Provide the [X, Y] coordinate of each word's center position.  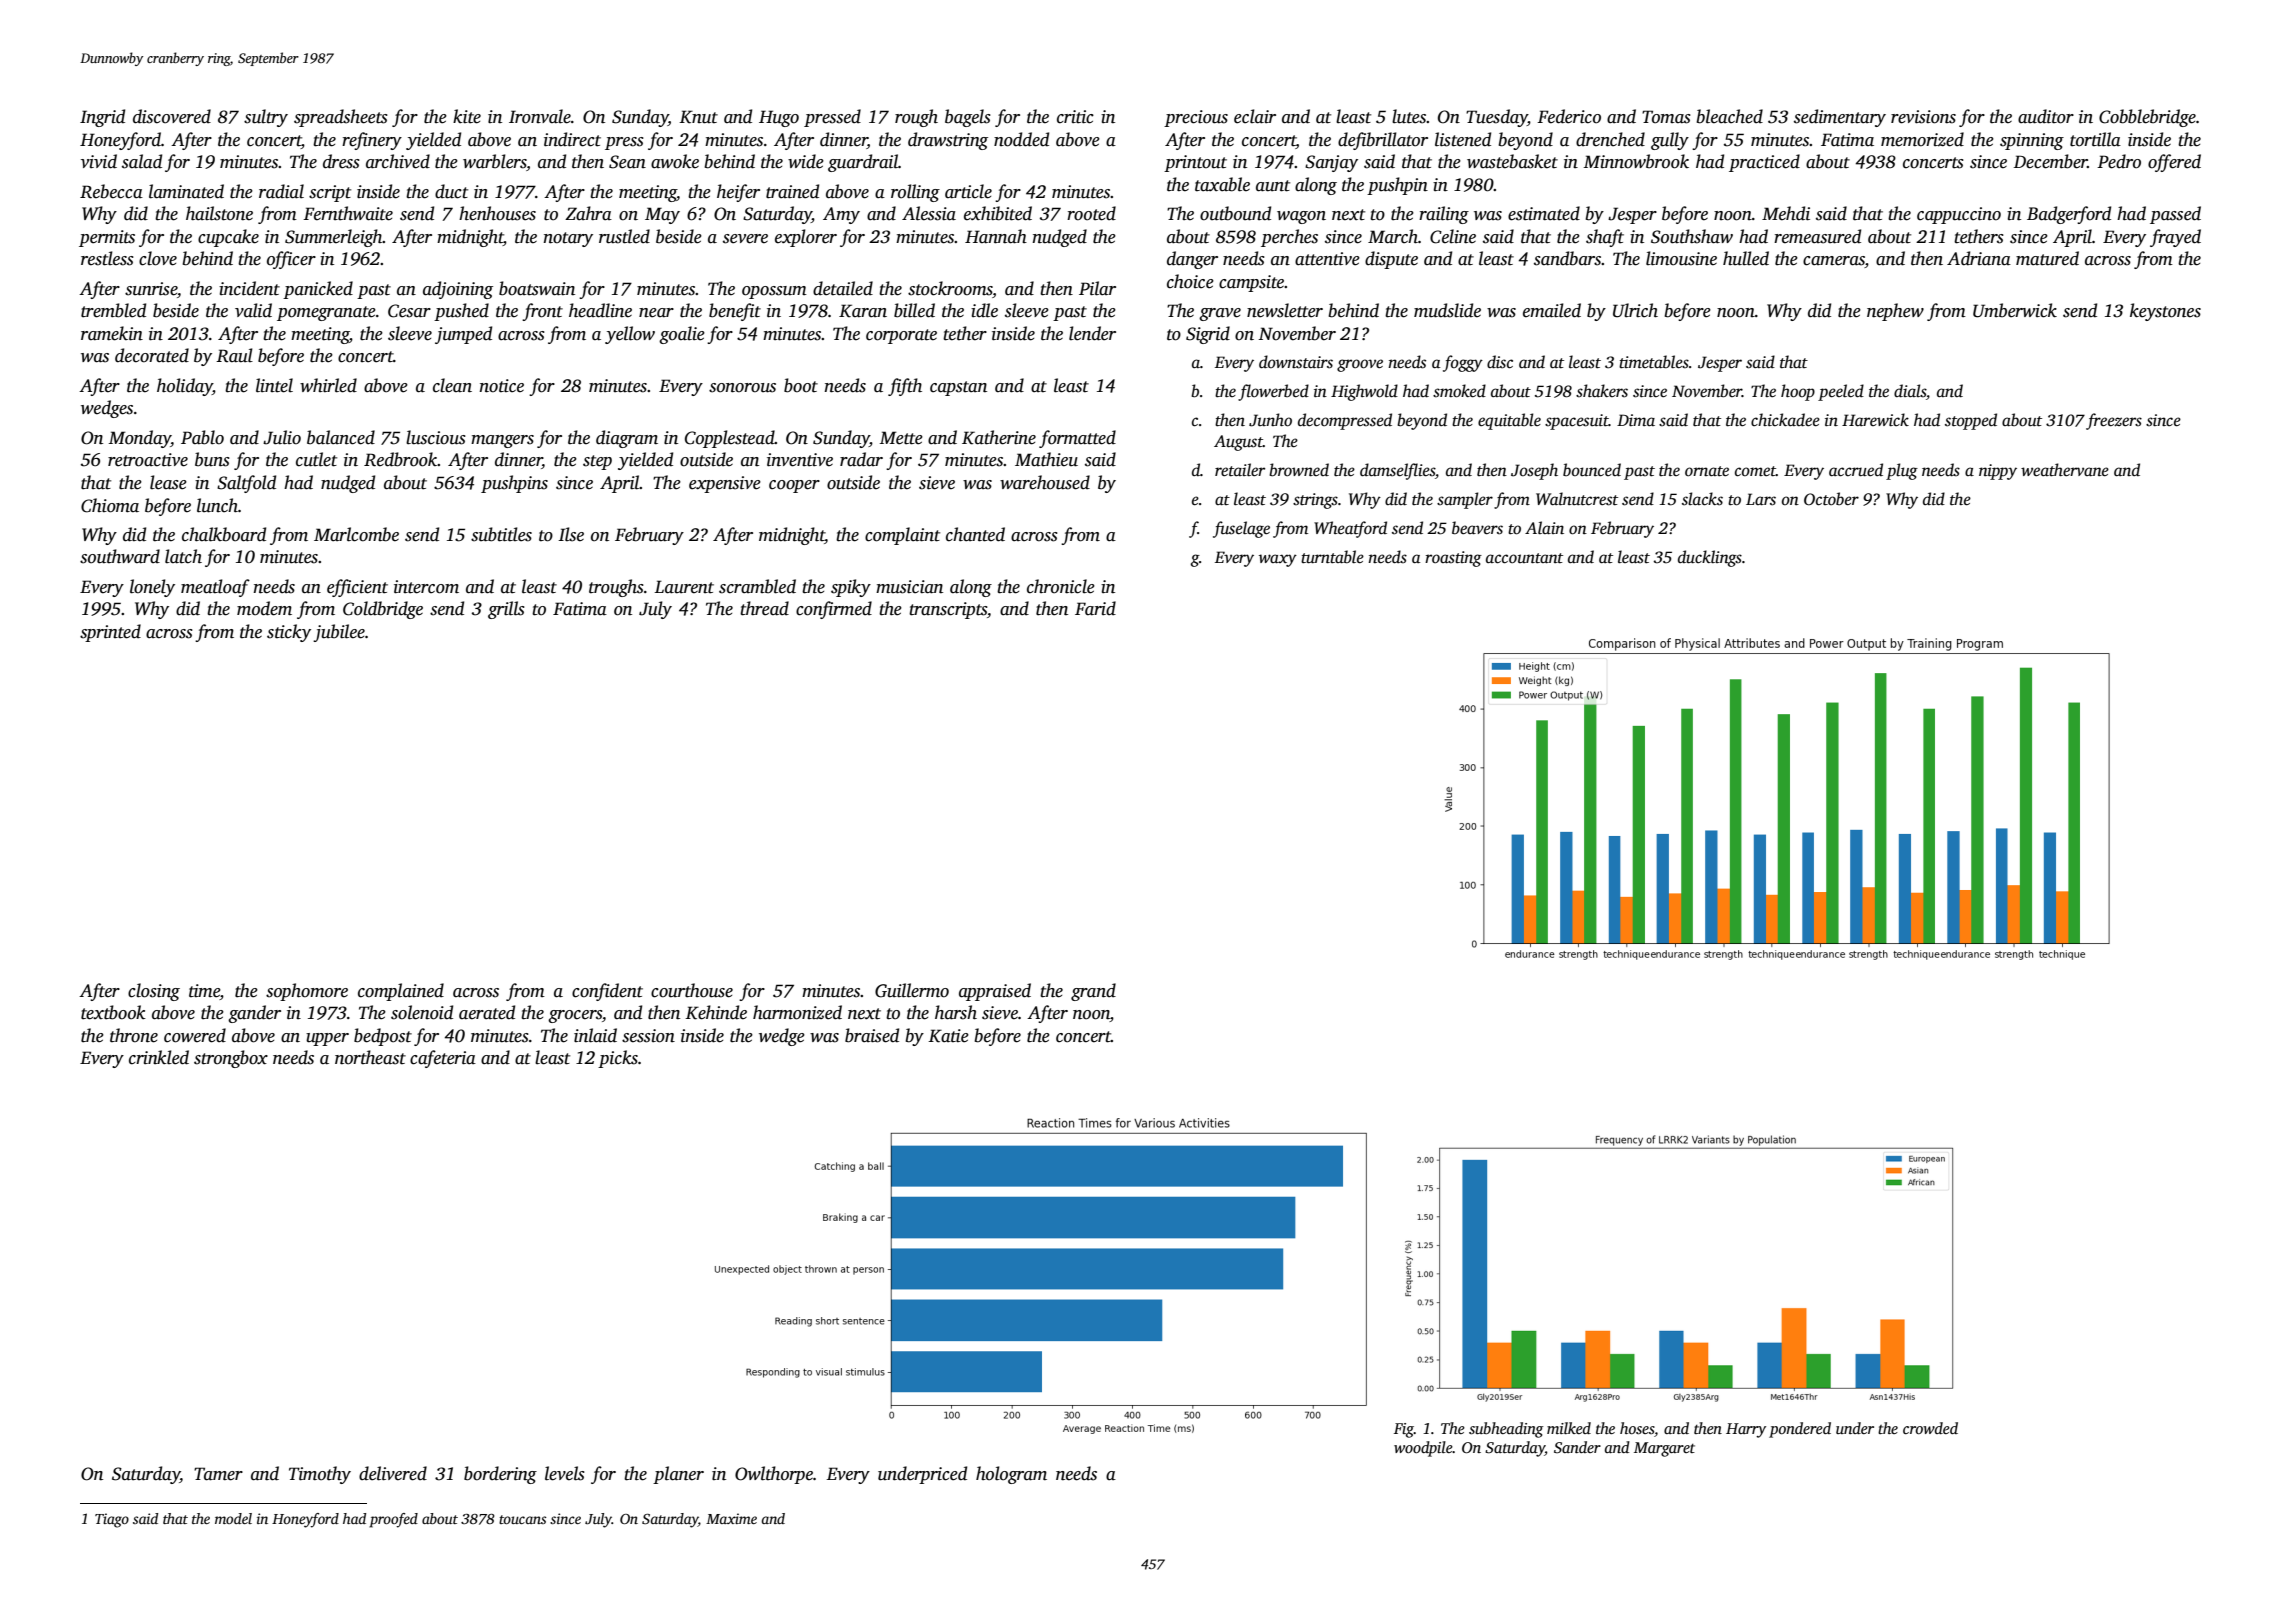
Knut [698, 117]
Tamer [218, 1474]
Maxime [731, 1518]
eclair [1255, 116]
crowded [1930, 1428]
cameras [1834, 262]
